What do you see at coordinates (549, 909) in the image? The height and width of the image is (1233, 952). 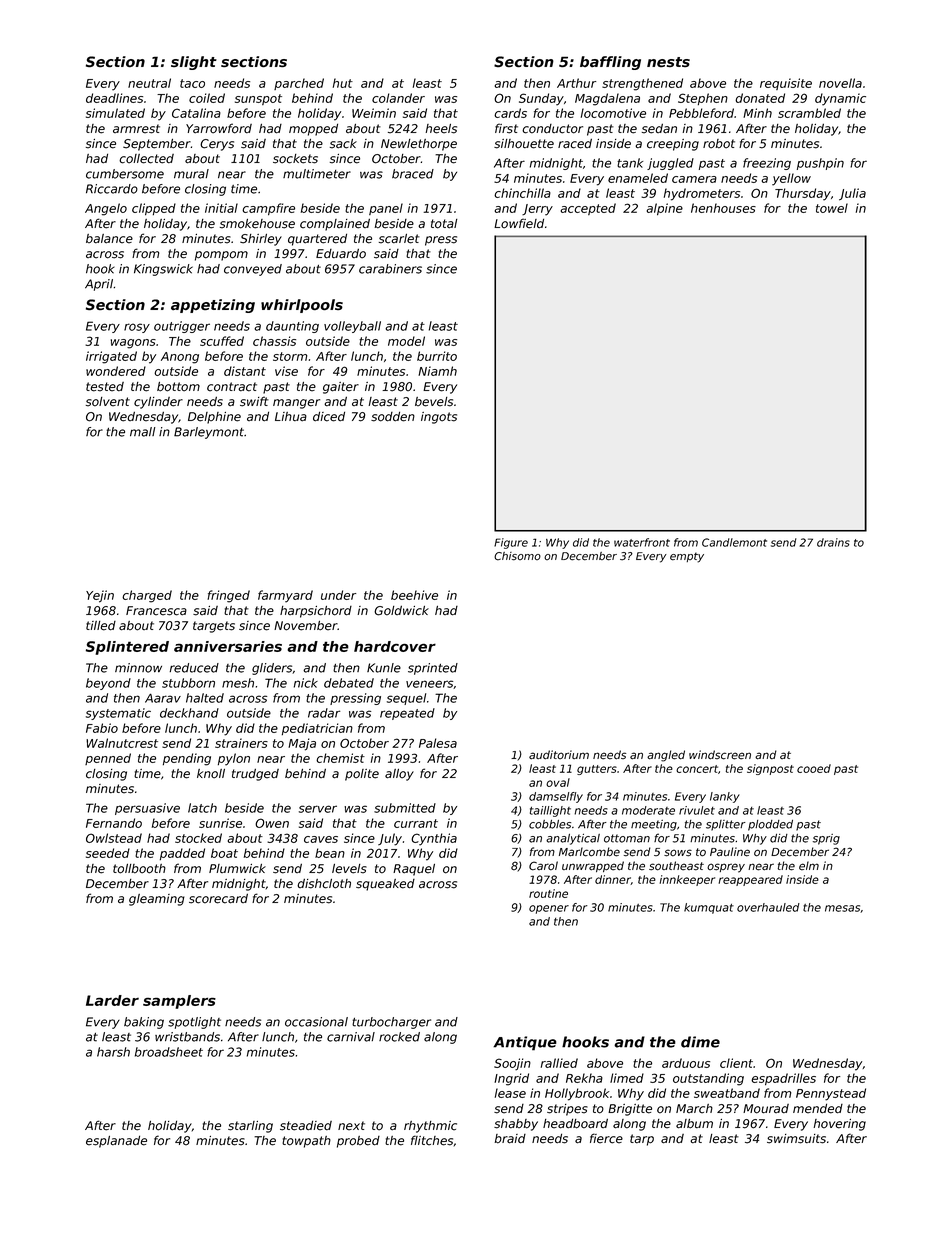 I see `opener` at bounding box center [549, 909].
